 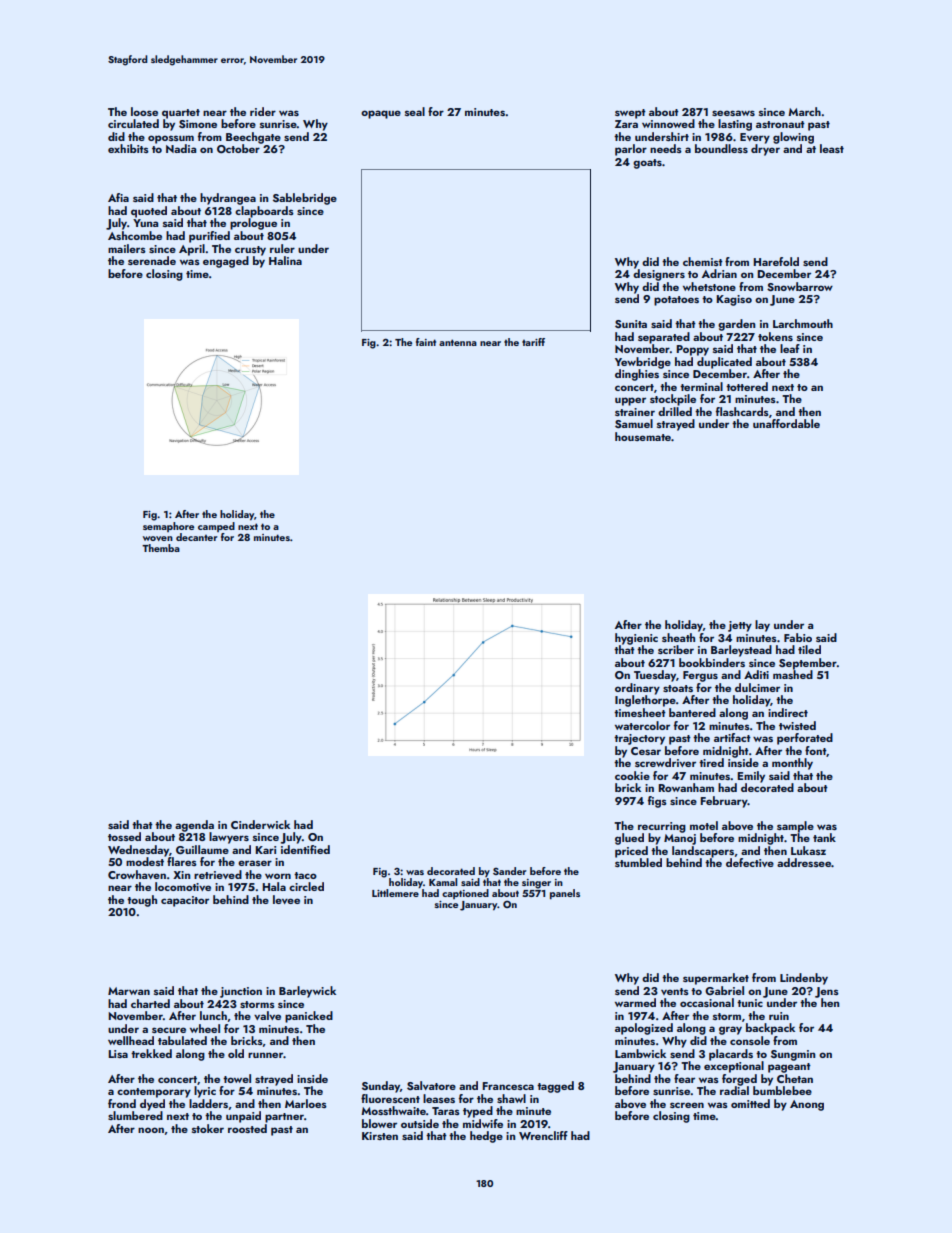 What do you see at coordinates (510, 871) in the page?
I see `Sander` at bounding box center [510, 871].
